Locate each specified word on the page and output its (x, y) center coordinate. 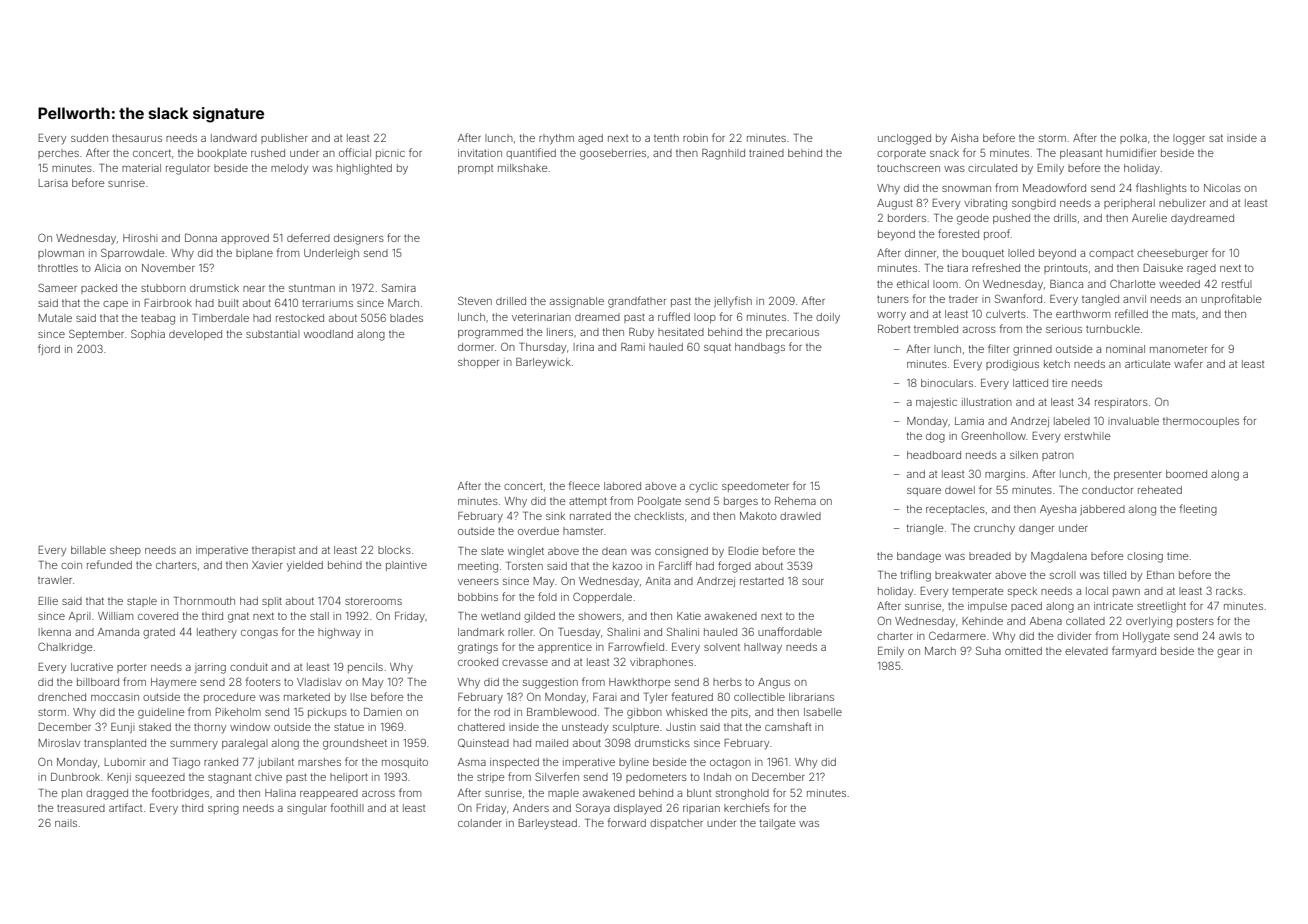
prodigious (1012, 365)
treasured (81, 808)
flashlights (1161, 189)
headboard (934, 455)
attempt (588, 502)
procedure (230, 698)
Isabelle (823, 712)
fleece (584, 485)
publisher (284, 139)
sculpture (636, 728)
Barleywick (543, 363)
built (228, 303)
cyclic (703, 487)
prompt (475, 169)
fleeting (1198, 510)
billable (88, 550)
